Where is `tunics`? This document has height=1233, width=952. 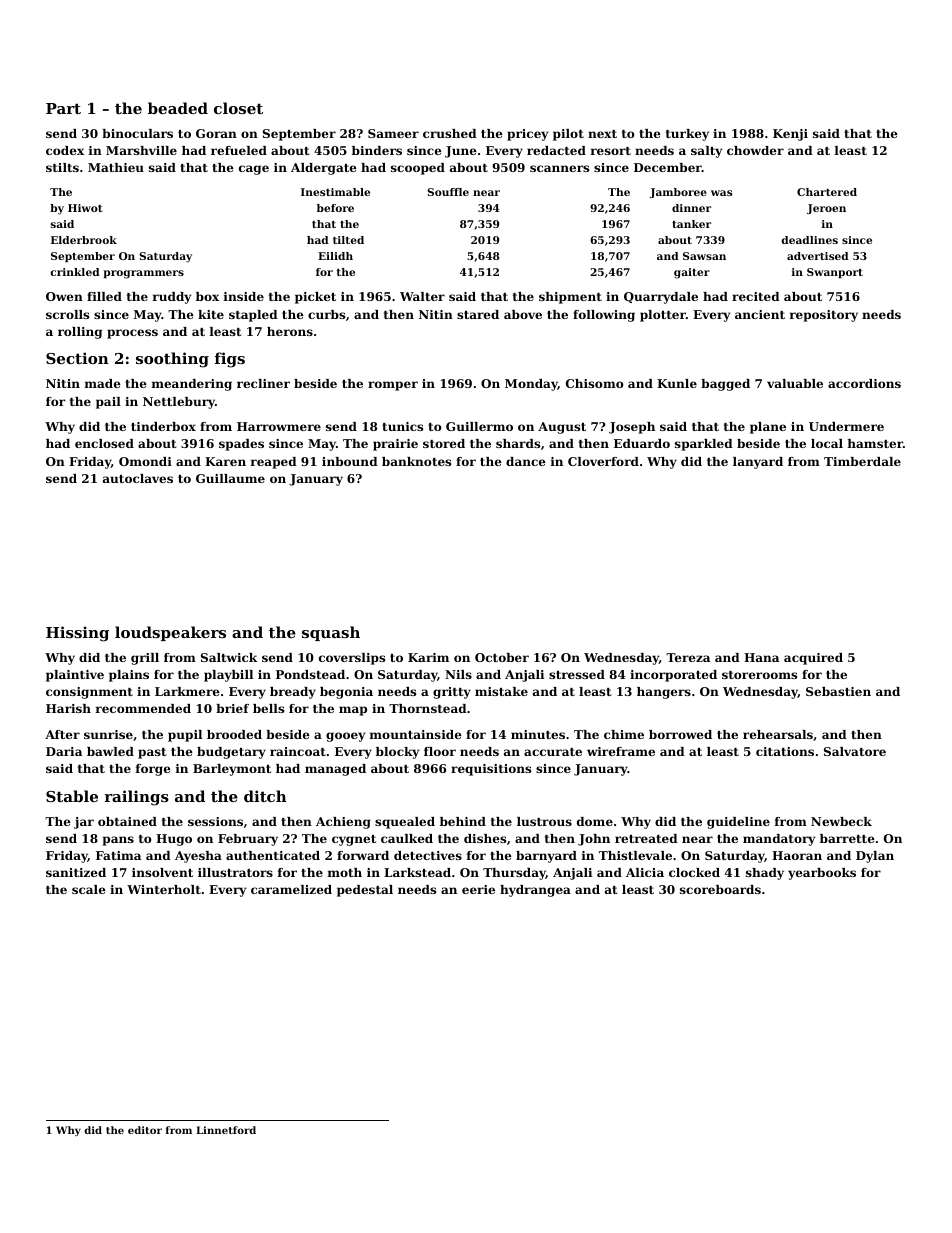 tunics is located at coordinates (402, 426).
